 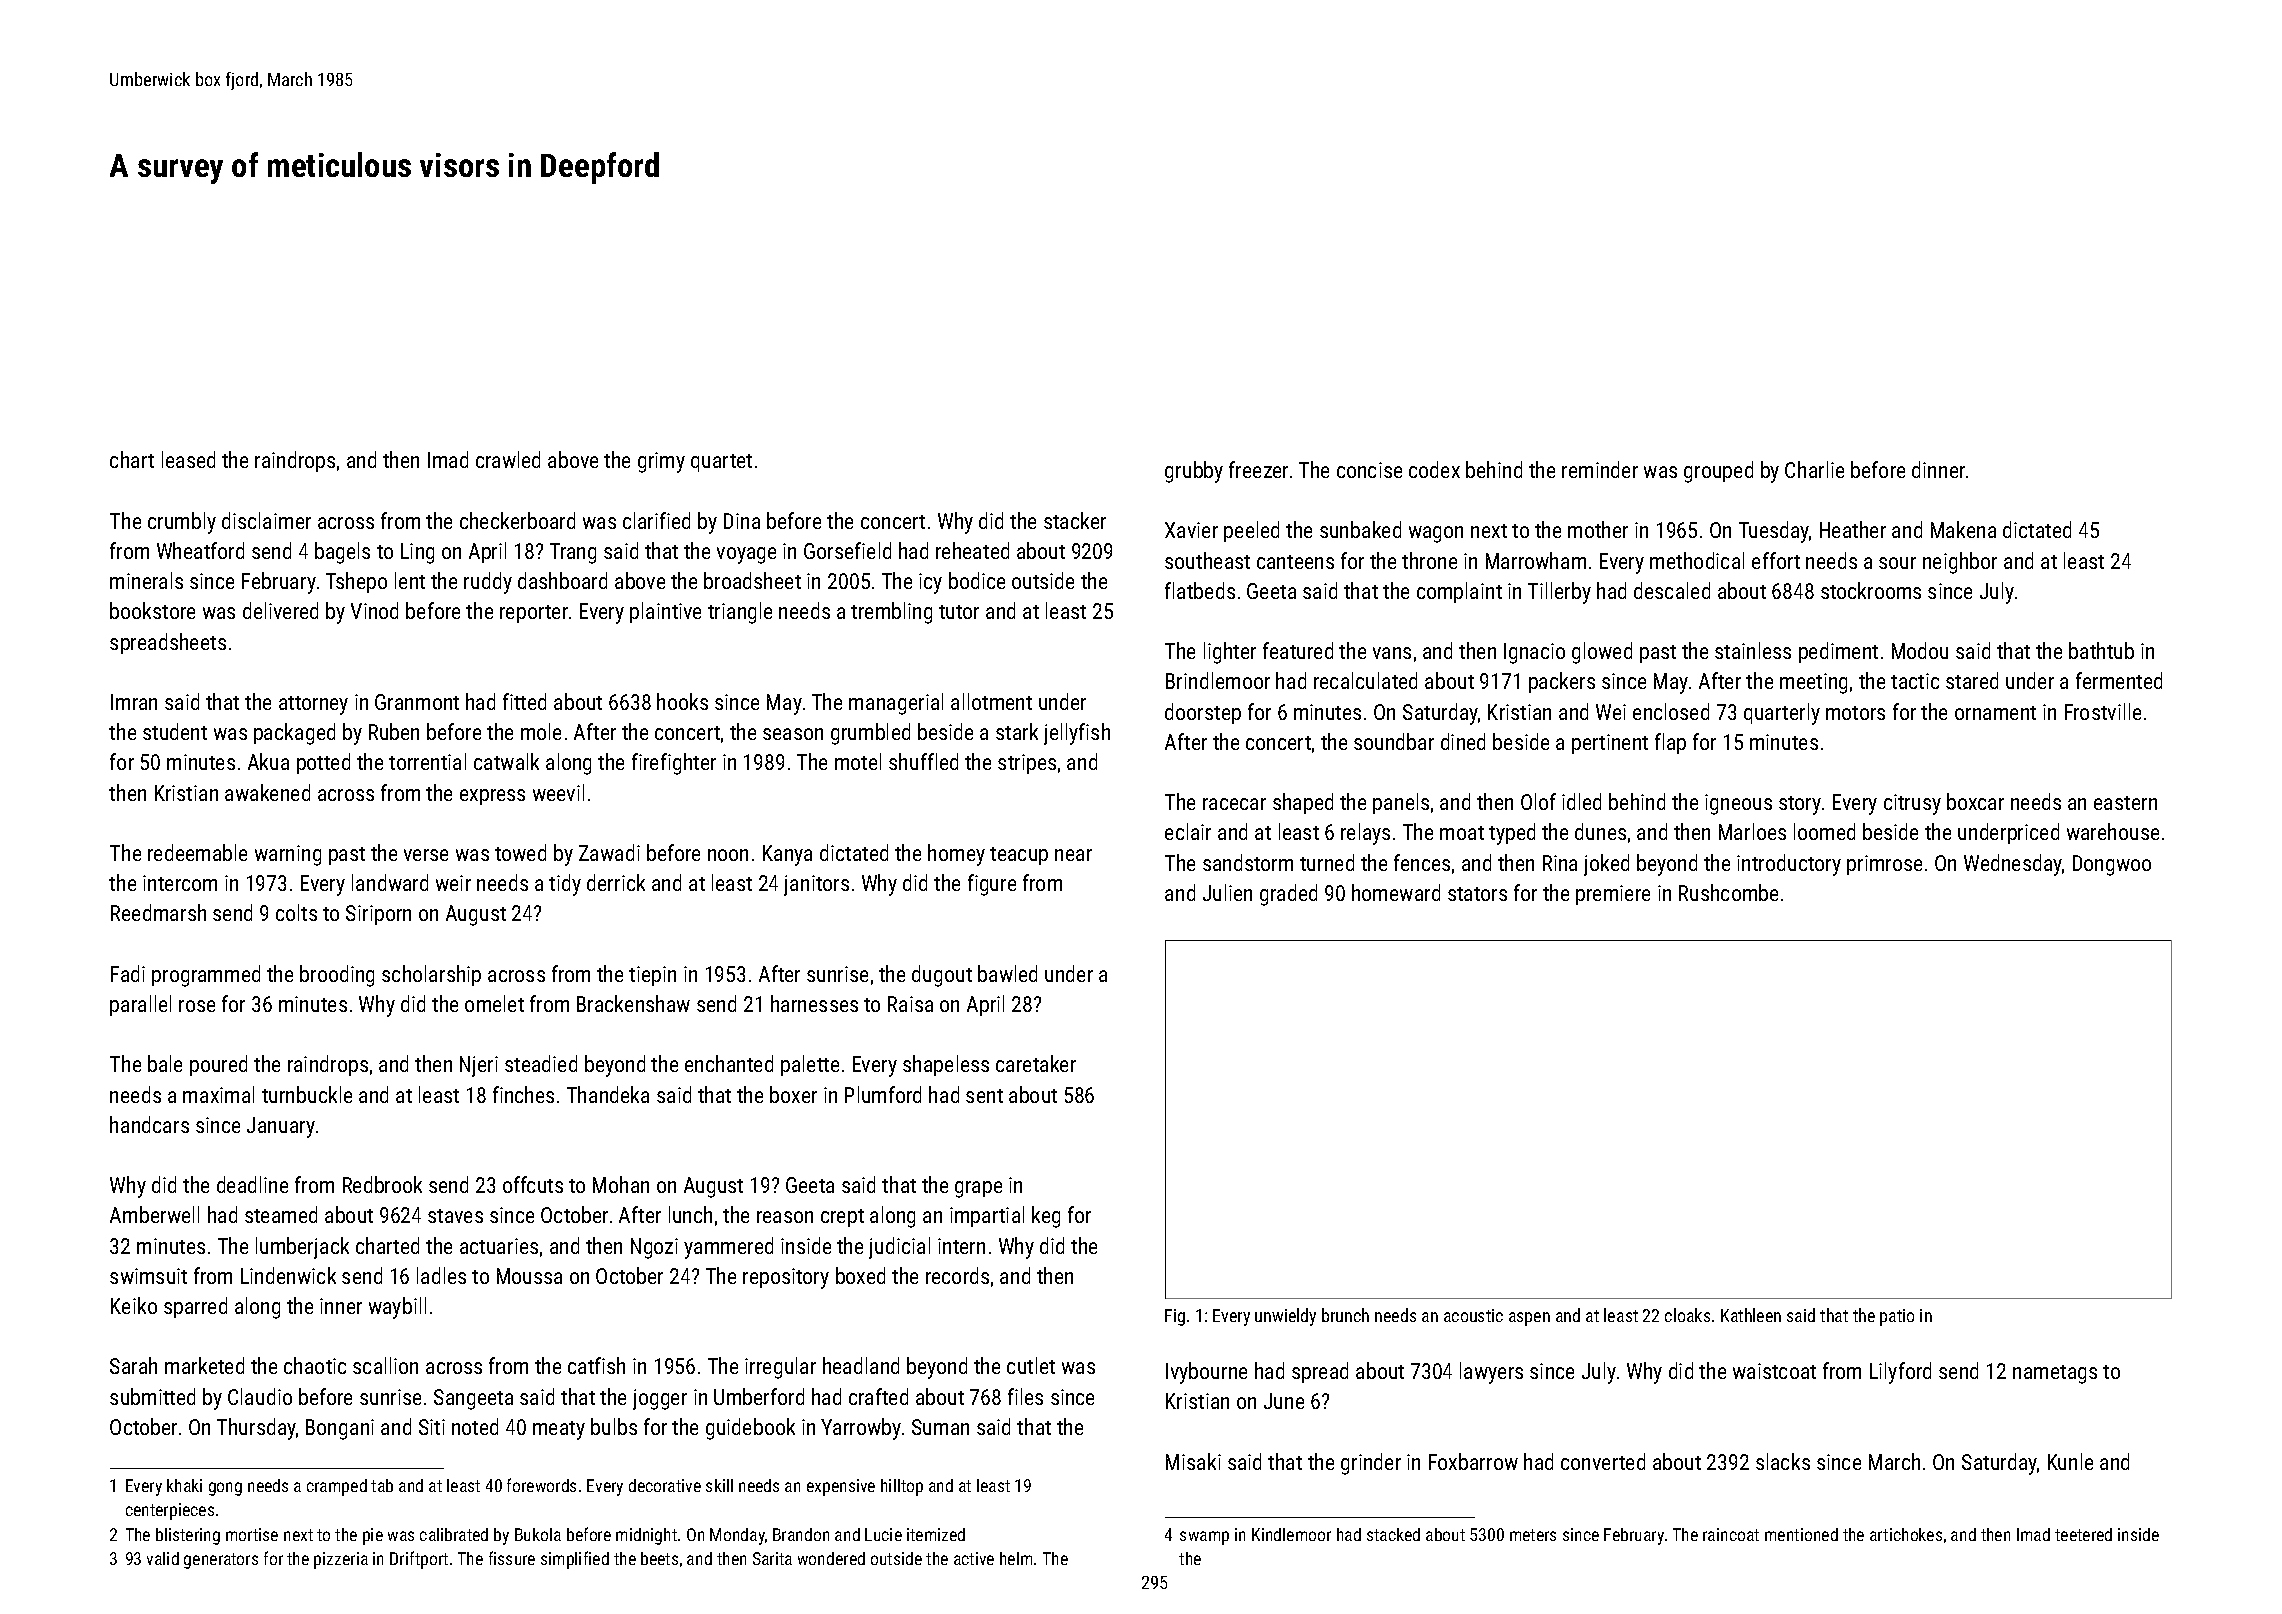 What do you see at coordinates (342, 553) in the screenshot?
I see `bagels` at bounding box center [342, 553].
